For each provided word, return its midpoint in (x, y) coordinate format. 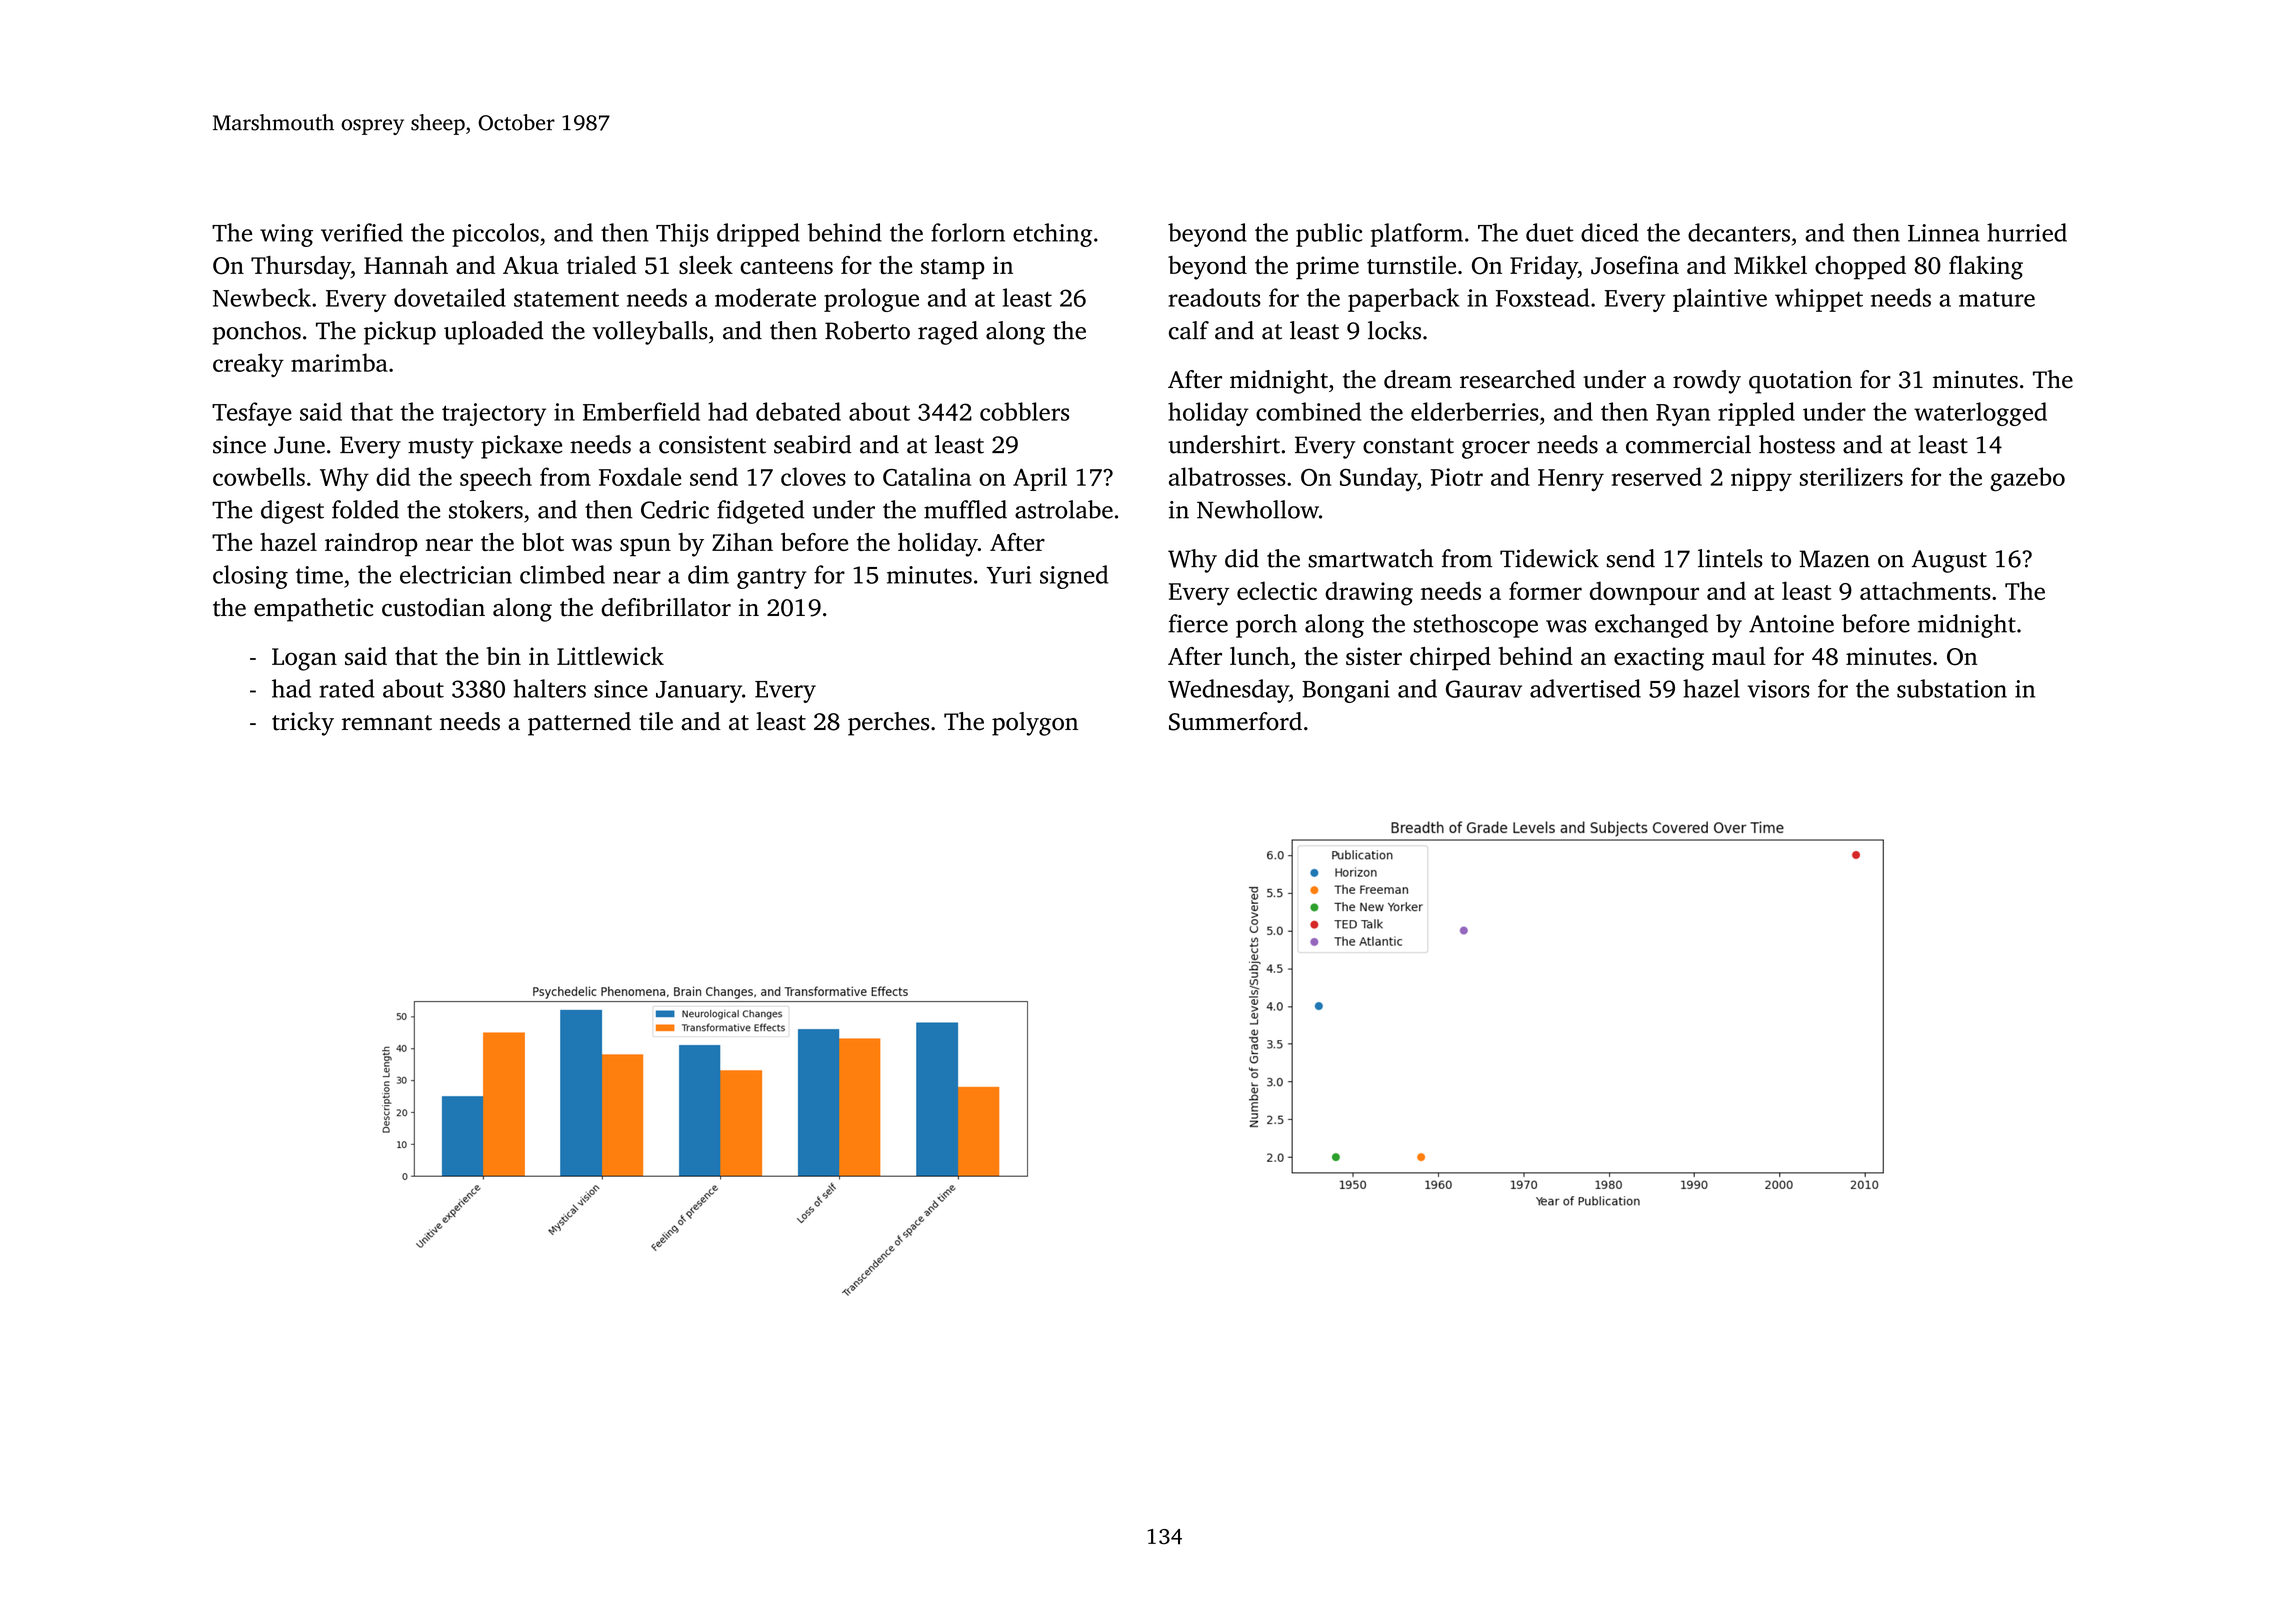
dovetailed (450, 297)
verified (362, 232)
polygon (1035, 724)
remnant (387, 723)
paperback (1403, 300)
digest (292, 512)
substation (1952, 688)
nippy (1761, 479)
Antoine (1791, 624)
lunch (1260, 656)
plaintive (1720, 300)
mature (1997, 299)
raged (948, 333)
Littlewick (610, 656)
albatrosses (1227, 476)
